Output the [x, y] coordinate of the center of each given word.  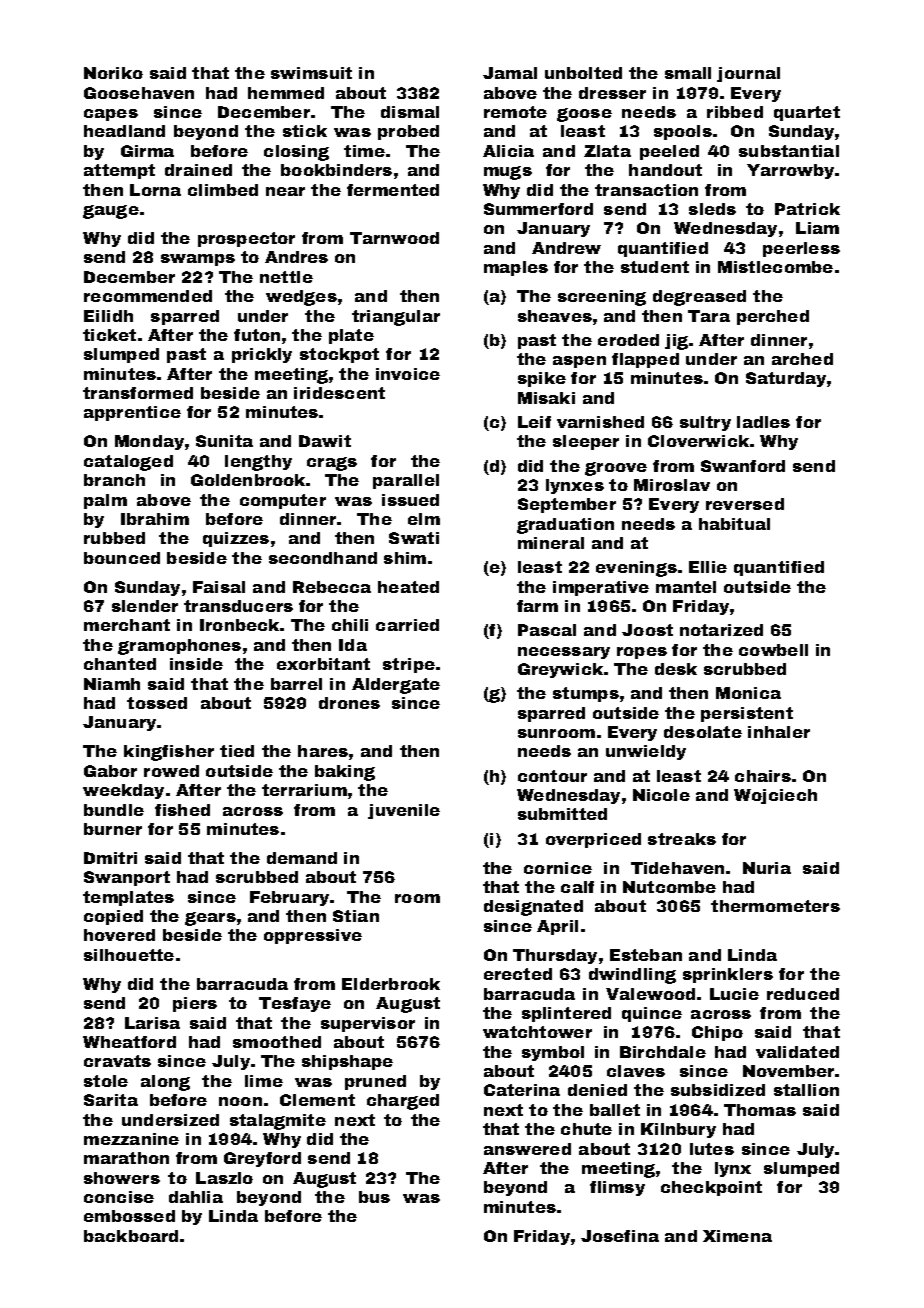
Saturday [786, 379]
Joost [647, 630]
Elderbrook [391, 984]
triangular [396, 318]
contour [552, 776]
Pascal [547, 630]
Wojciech [775, 796]
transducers [238, 606]
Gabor [110, 771]
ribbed [735, 112]
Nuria [767, 868]
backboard [131, 1236]
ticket [109, 335]
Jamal [510, 73]
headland [124, 131]
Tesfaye [295, 1004]
